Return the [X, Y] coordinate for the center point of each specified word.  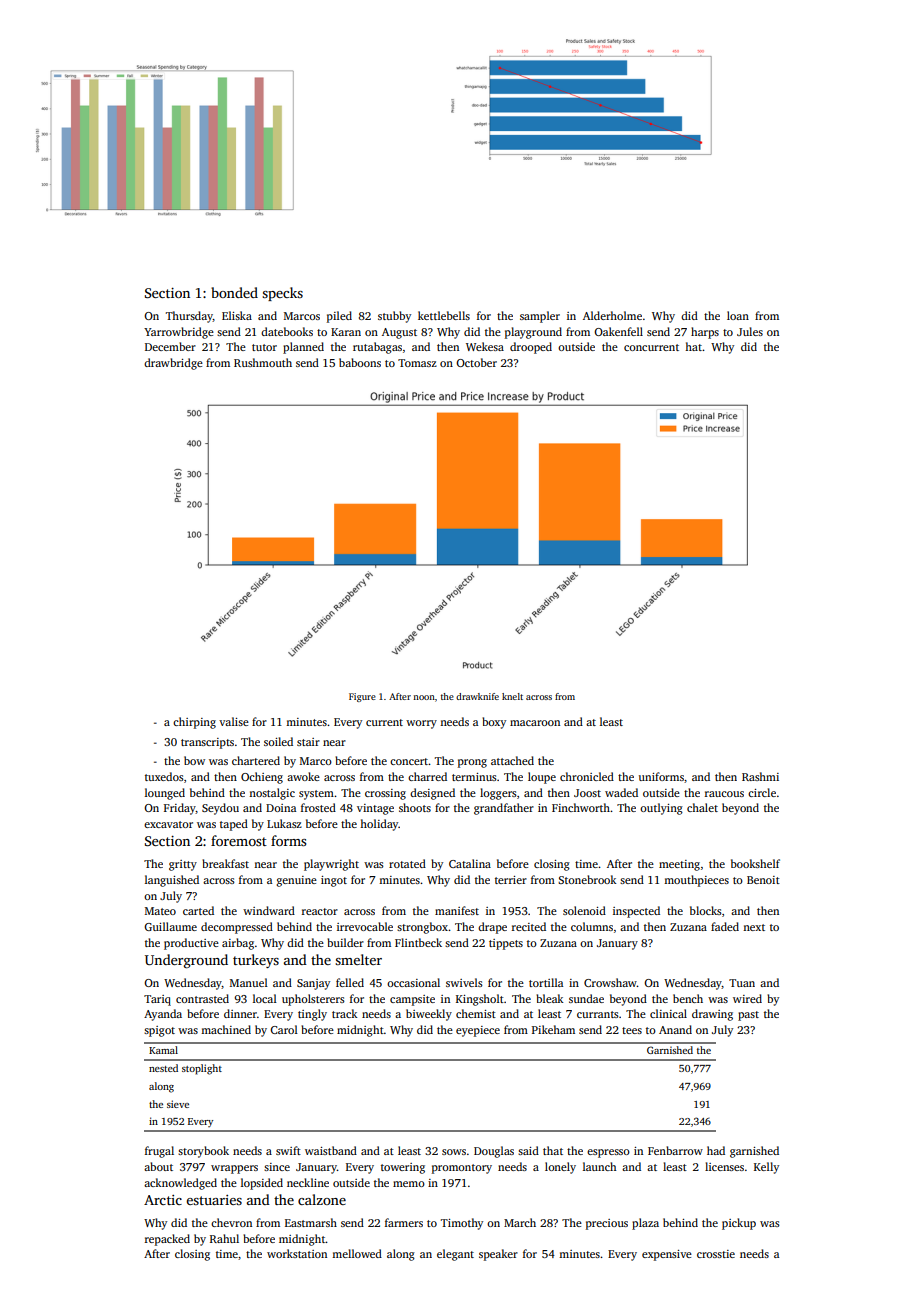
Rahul [224, 1238]
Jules [750, 331]
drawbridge [173, 364]
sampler [540, 317]
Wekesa [485, 346]
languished [172, 881]
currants [598, 1014]
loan [738, 315]
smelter [358, 959]
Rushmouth [263, 362]
